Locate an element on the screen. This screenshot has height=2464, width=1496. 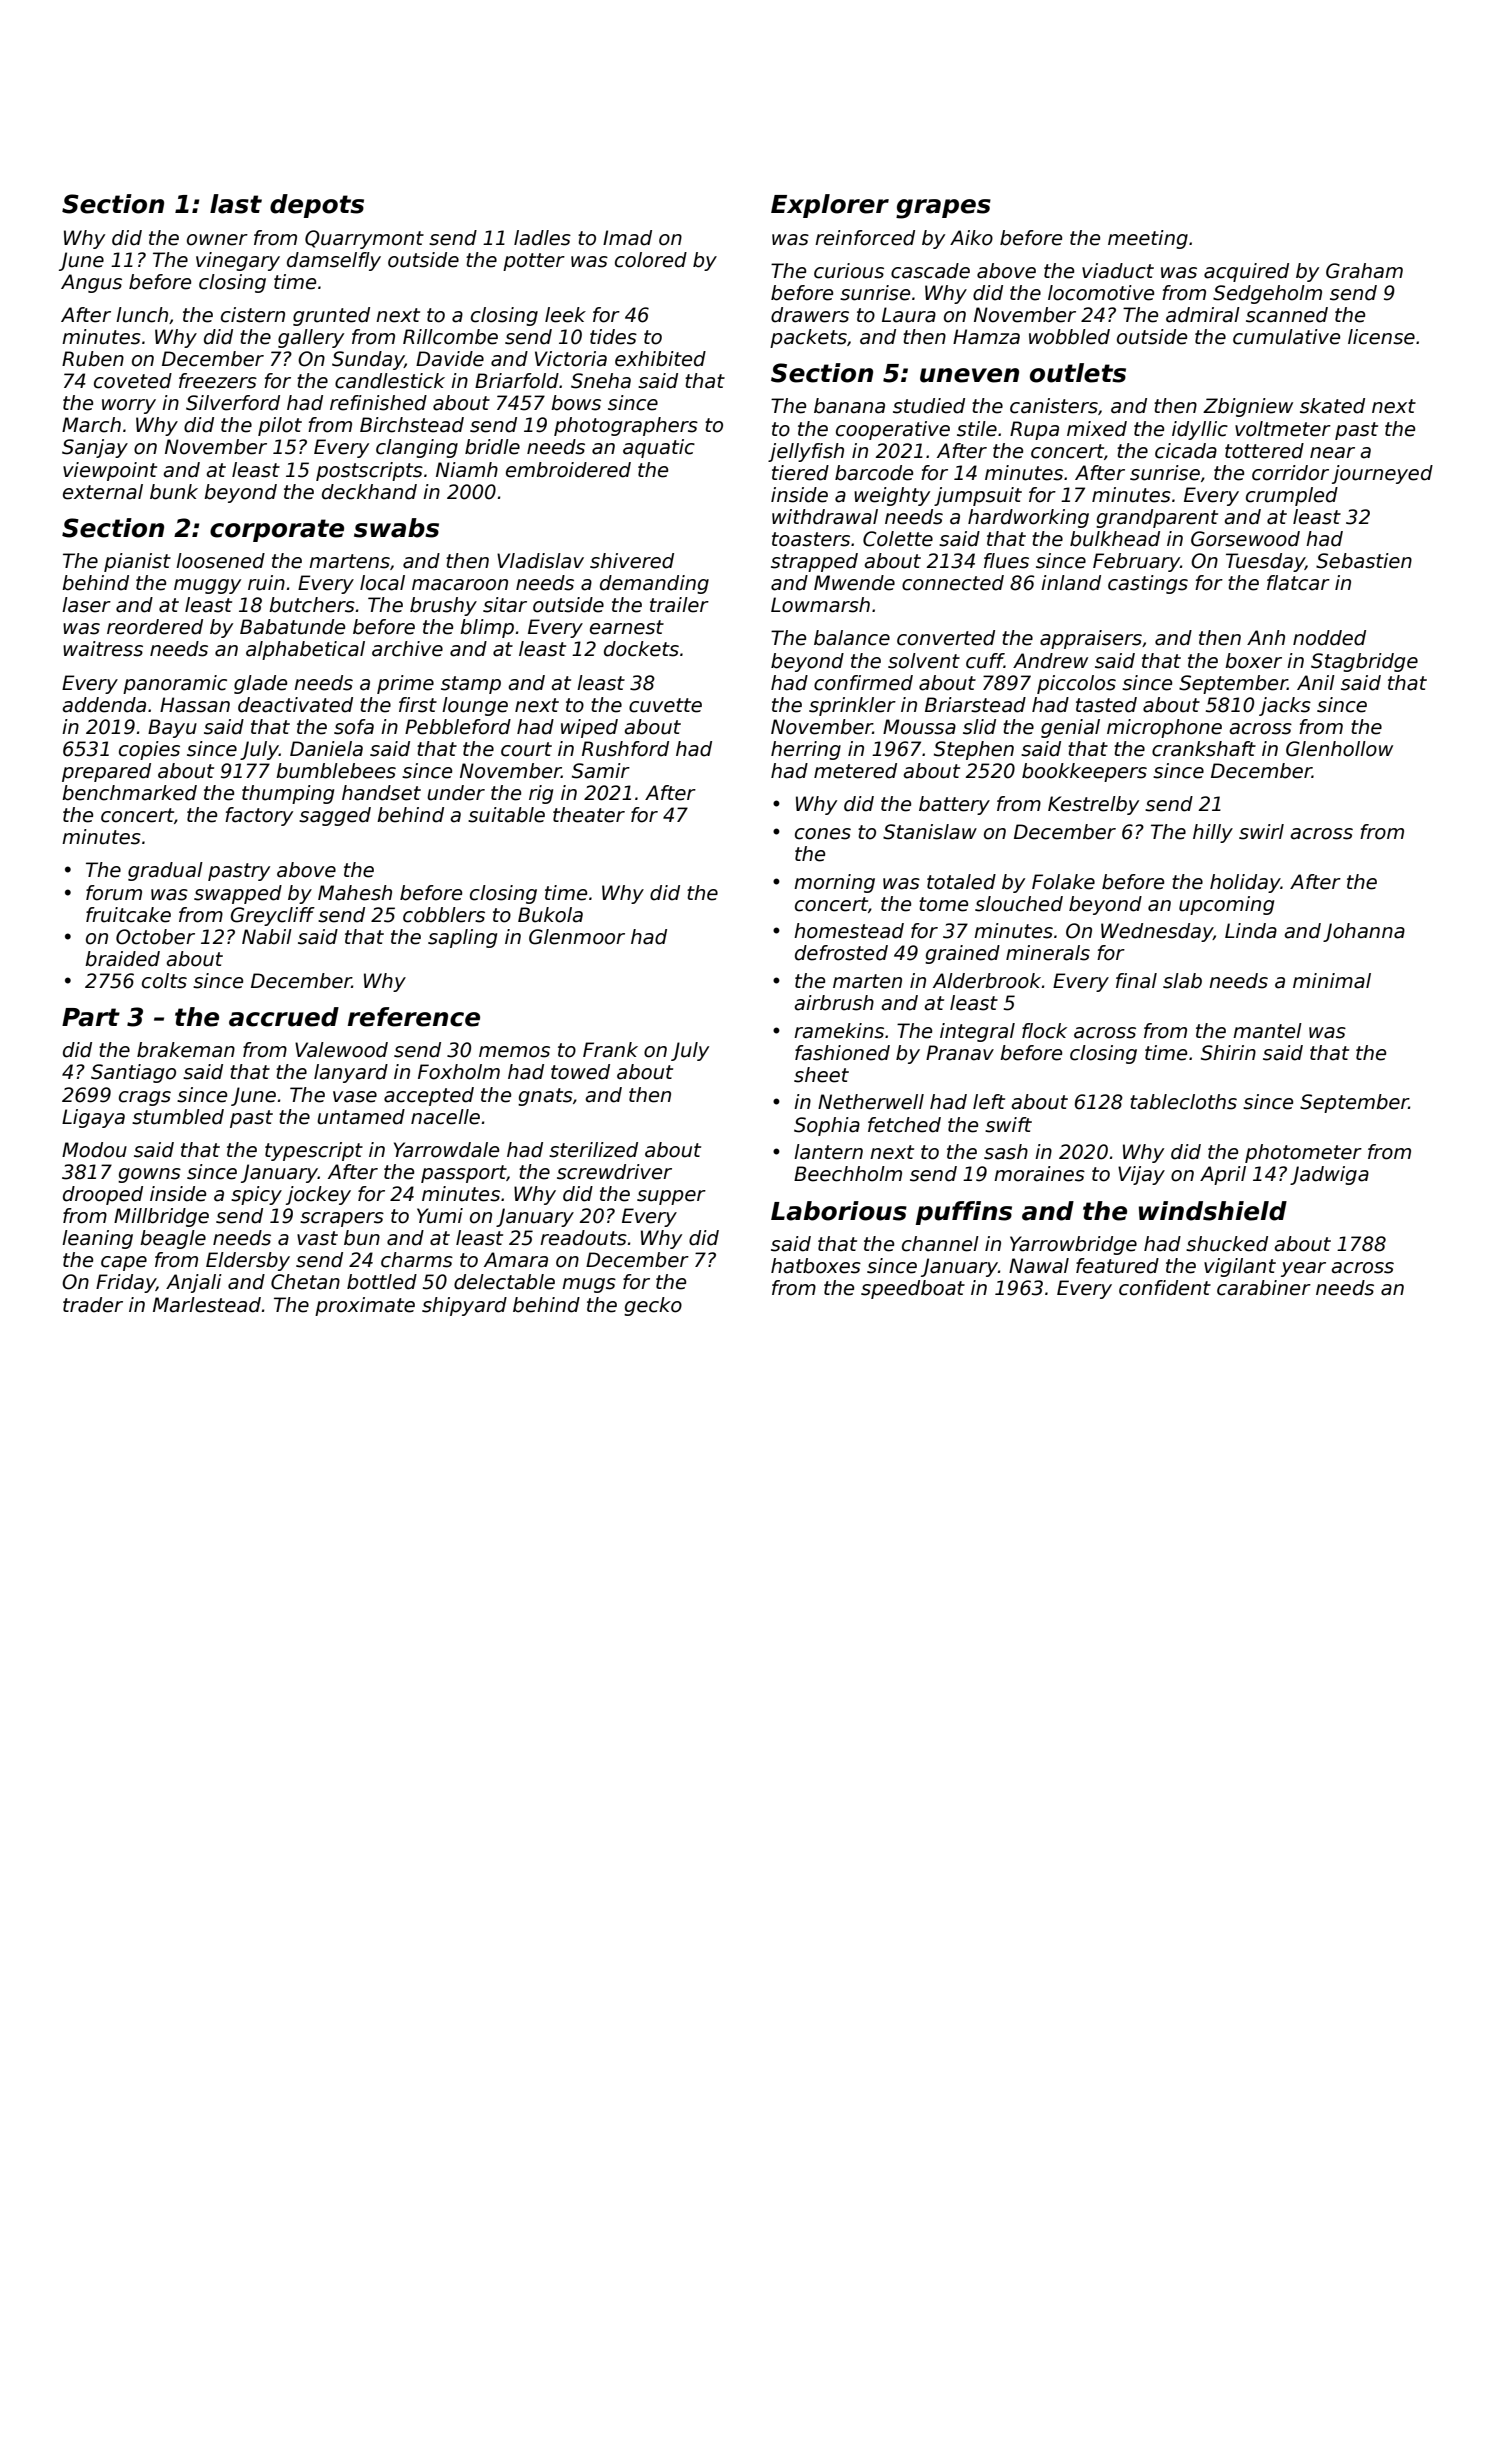
skated is located at coordinates (1332, 406).
